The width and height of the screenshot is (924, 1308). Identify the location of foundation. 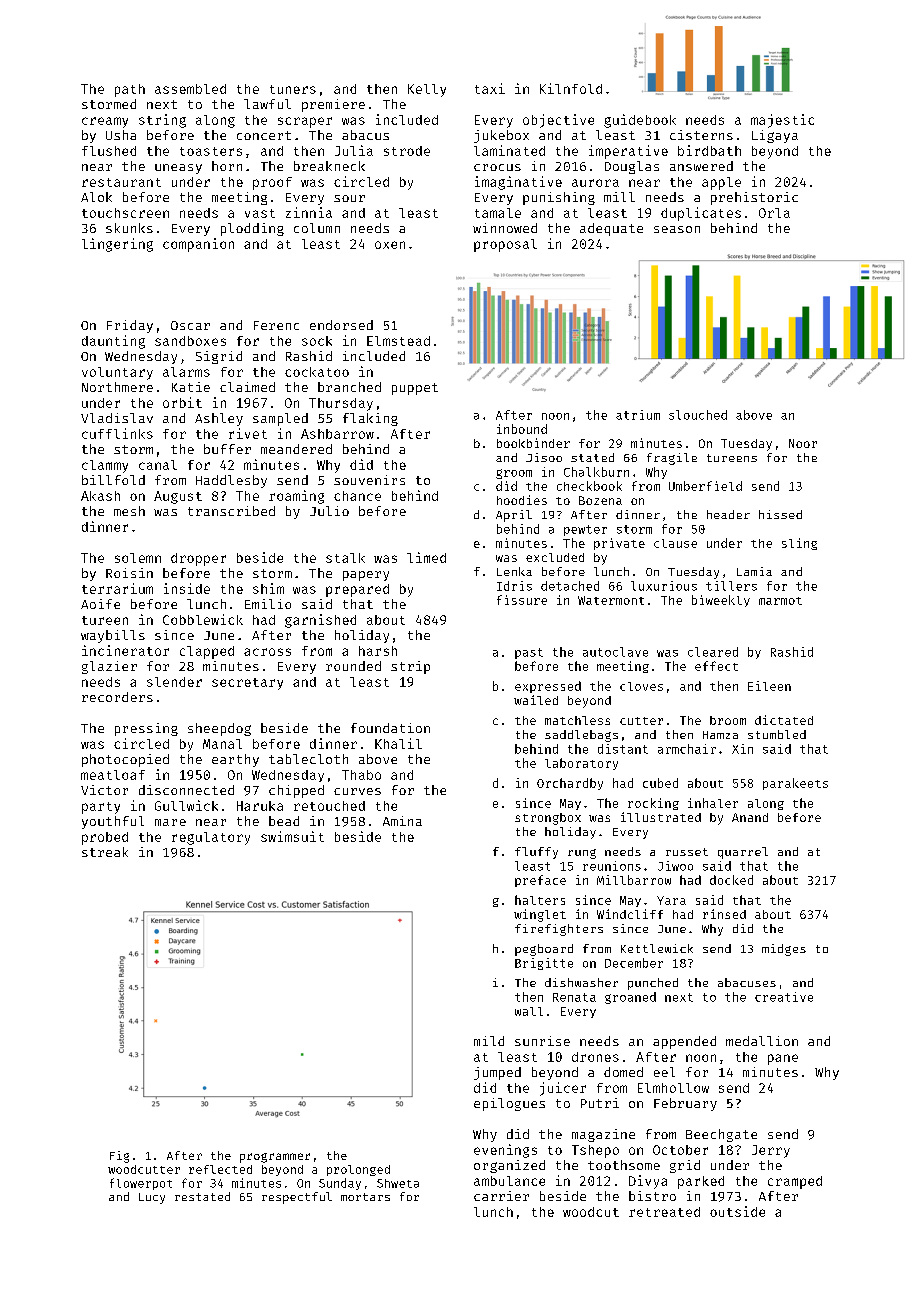
(390, 728).
